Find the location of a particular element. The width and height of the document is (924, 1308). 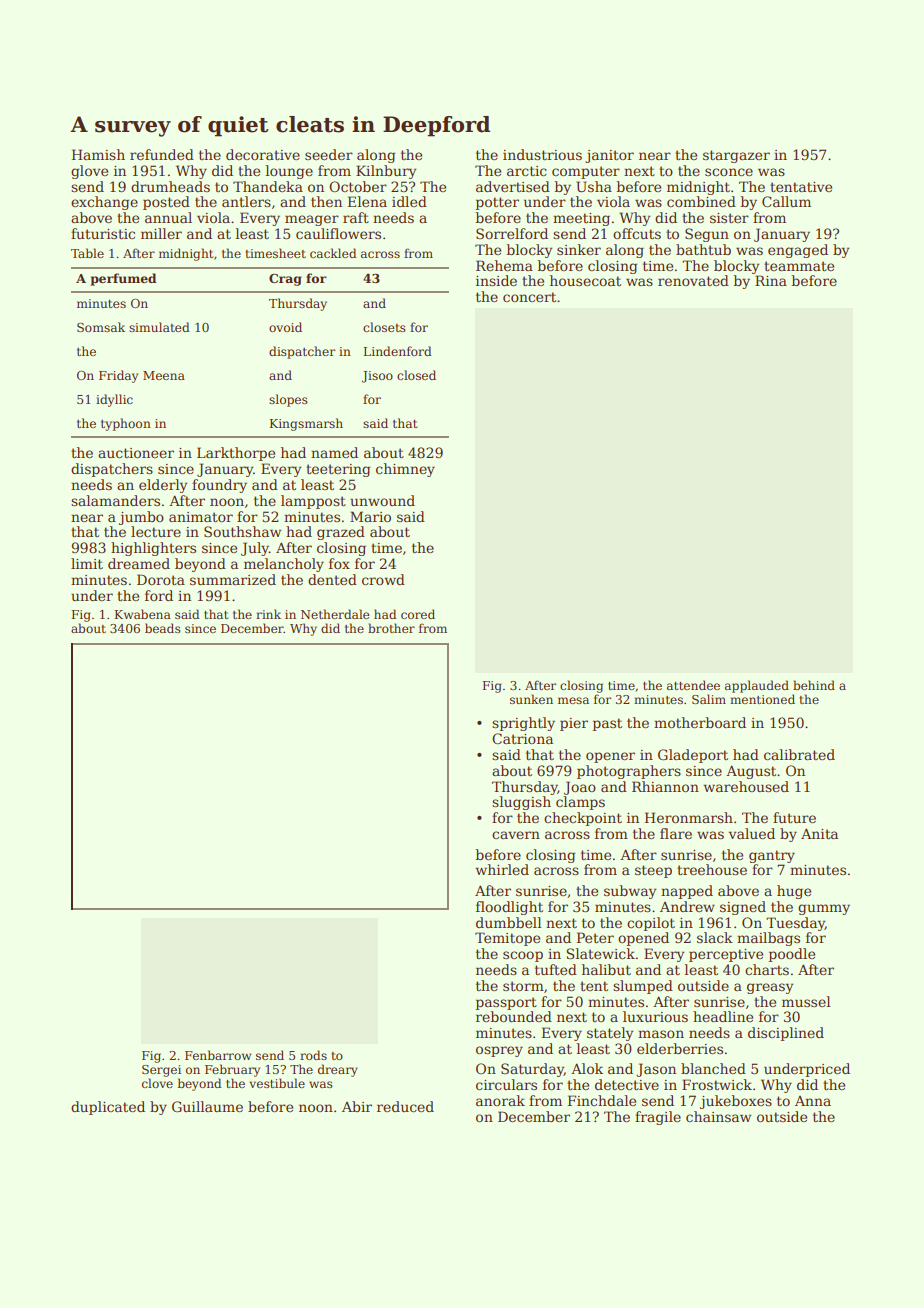

Hamish is located at coordinates (98, 154).
